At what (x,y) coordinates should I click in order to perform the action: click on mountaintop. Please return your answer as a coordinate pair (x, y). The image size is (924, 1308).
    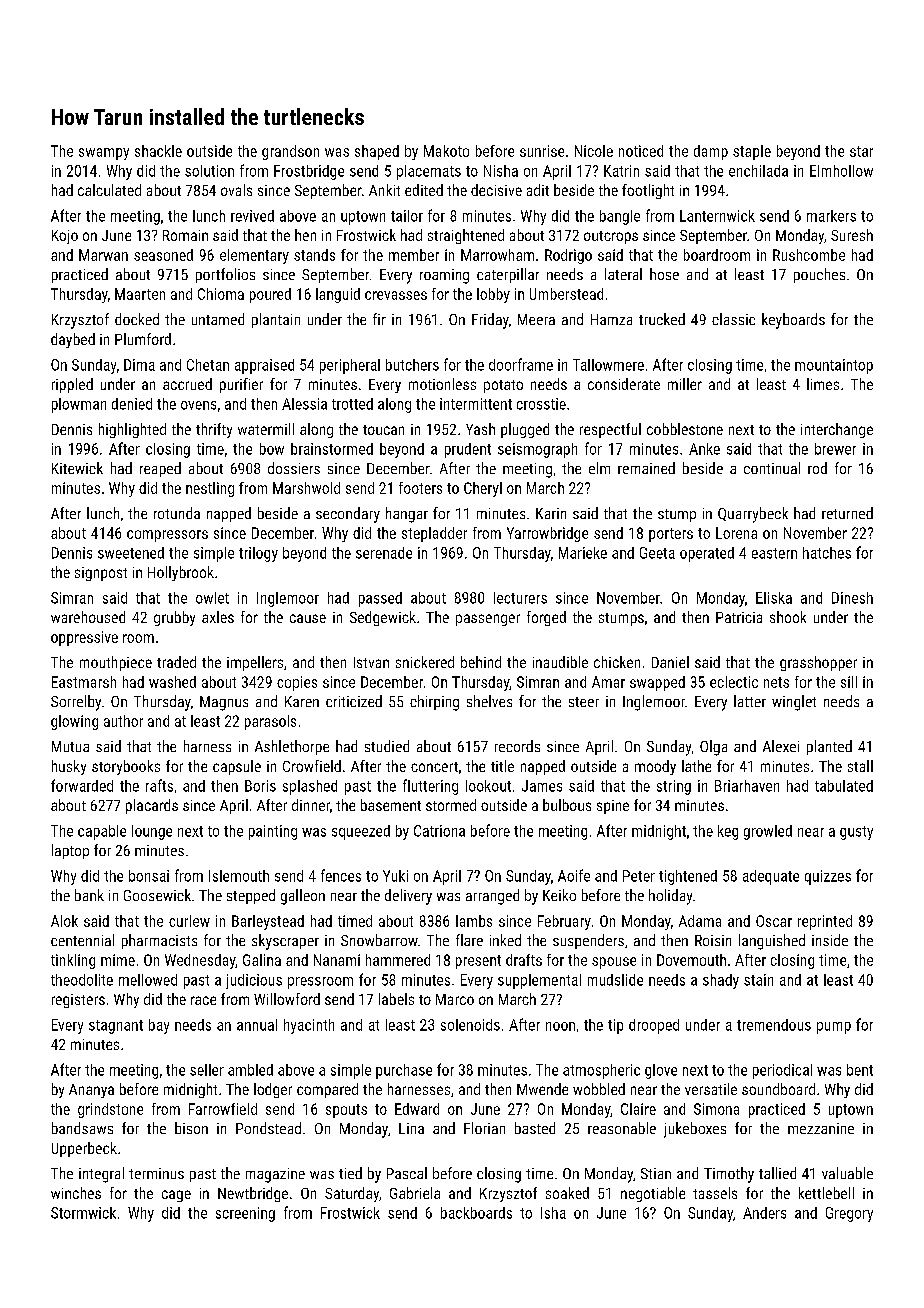
    Looking at the image, I should click on (834, 366).
